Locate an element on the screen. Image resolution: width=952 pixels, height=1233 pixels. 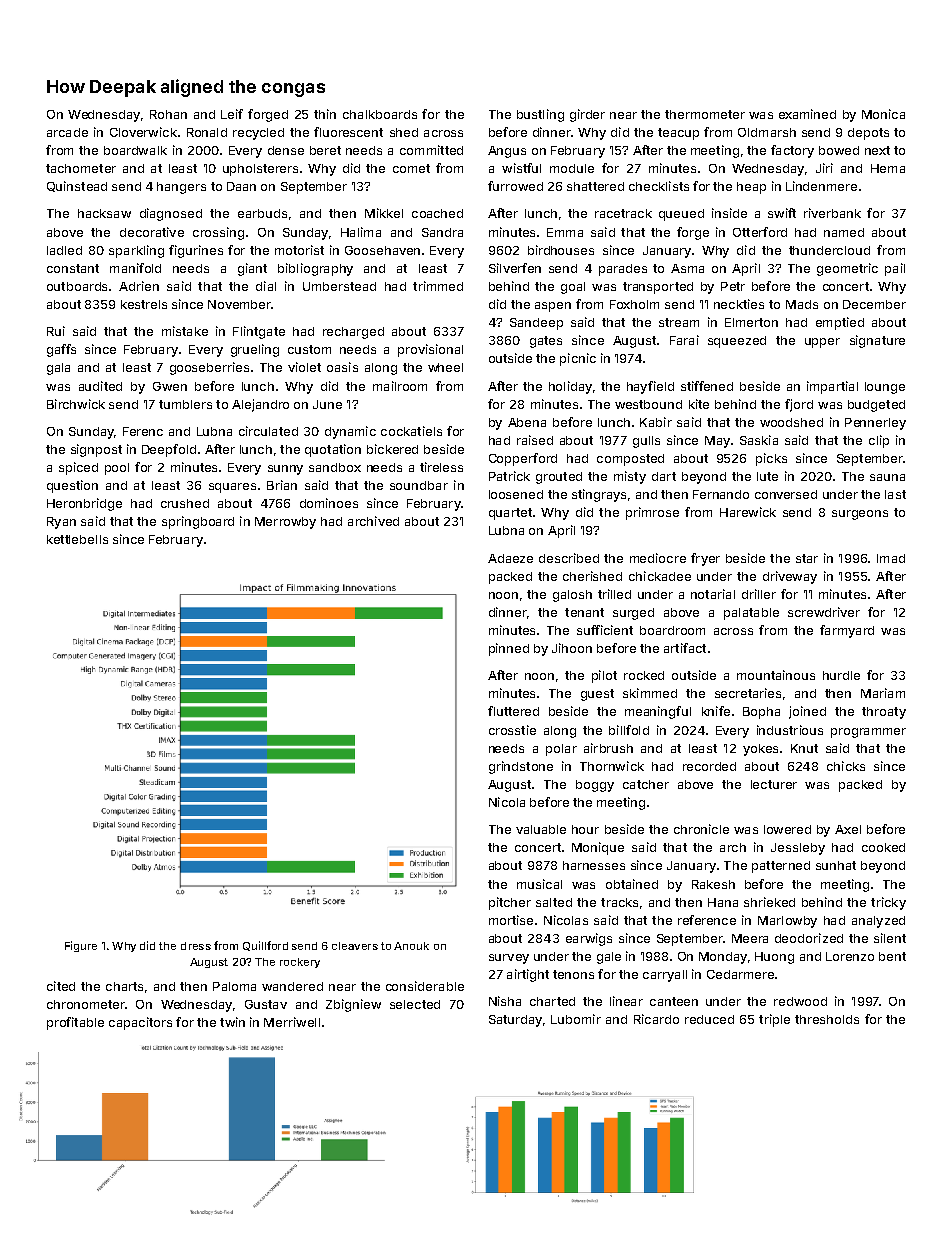
geometric is located at coordinates (847, 269).
